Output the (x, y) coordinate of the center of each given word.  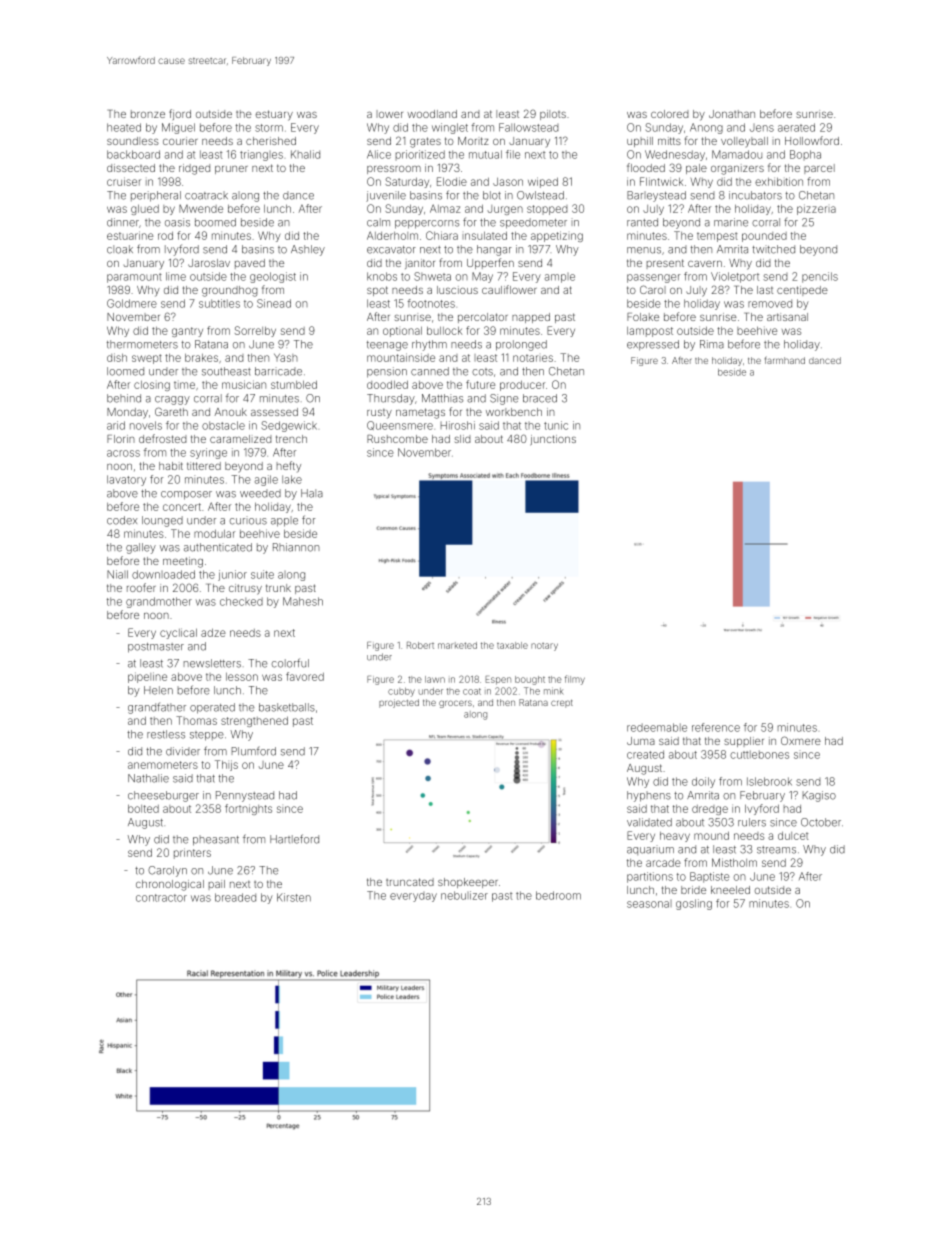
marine (731, 222)
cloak (120, 249)
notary (544, 647)
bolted (143, 809)
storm (269, 128)
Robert (420, 645)
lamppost (650, 332)
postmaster (156, 648)
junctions (553, 440)
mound (711, 836)
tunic (556, 425)
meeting (183, 562)
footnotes (431, 303)
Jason (508, 182)
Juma (641, 741)
